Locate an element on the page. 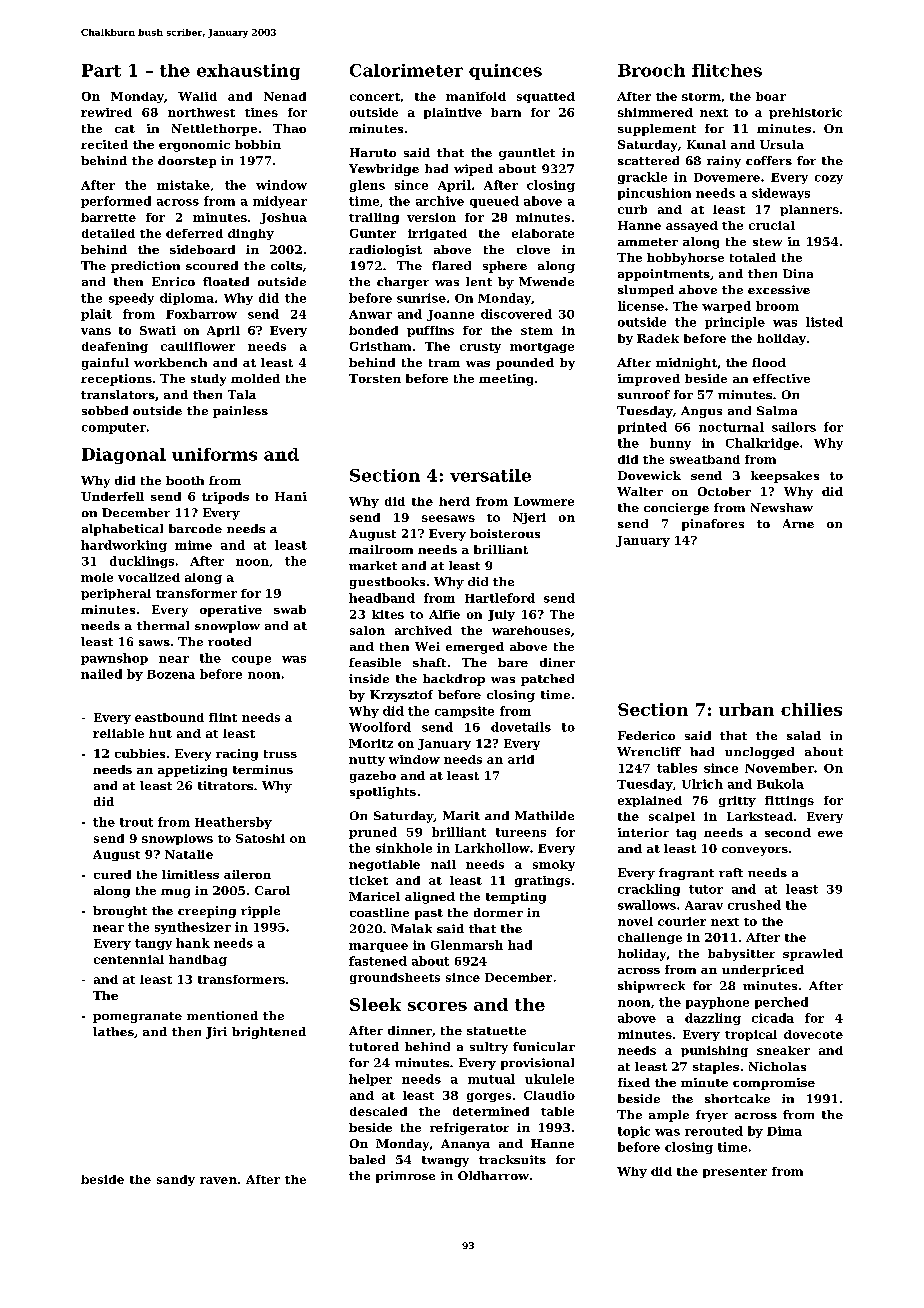 The image size is (924, 1308). flitches is located at coordinates (727, 70).
